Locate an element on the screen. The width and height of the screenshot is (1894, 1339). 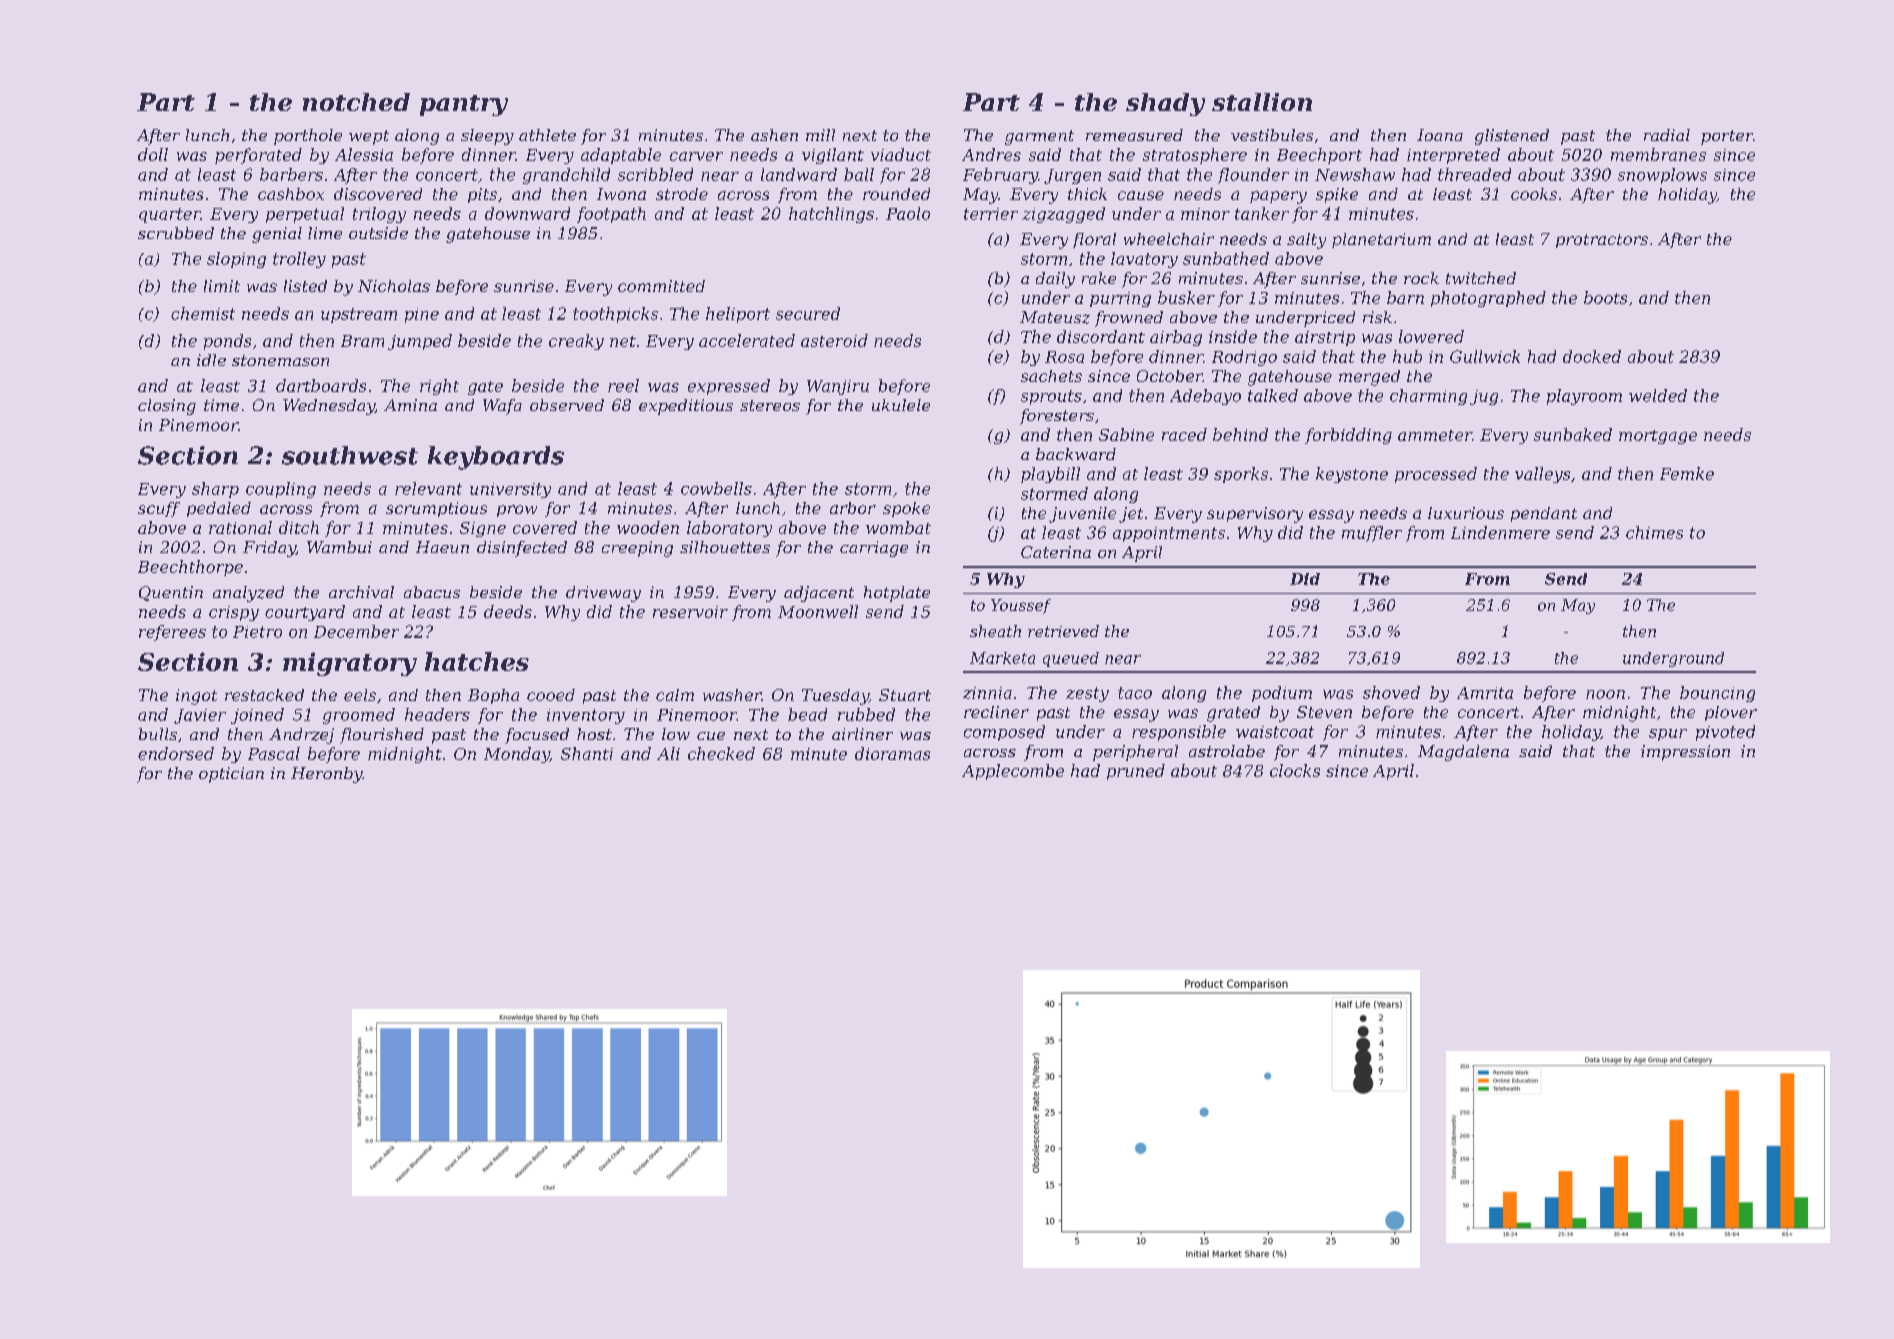
Caterina is located at coordinates (1056, 552).
